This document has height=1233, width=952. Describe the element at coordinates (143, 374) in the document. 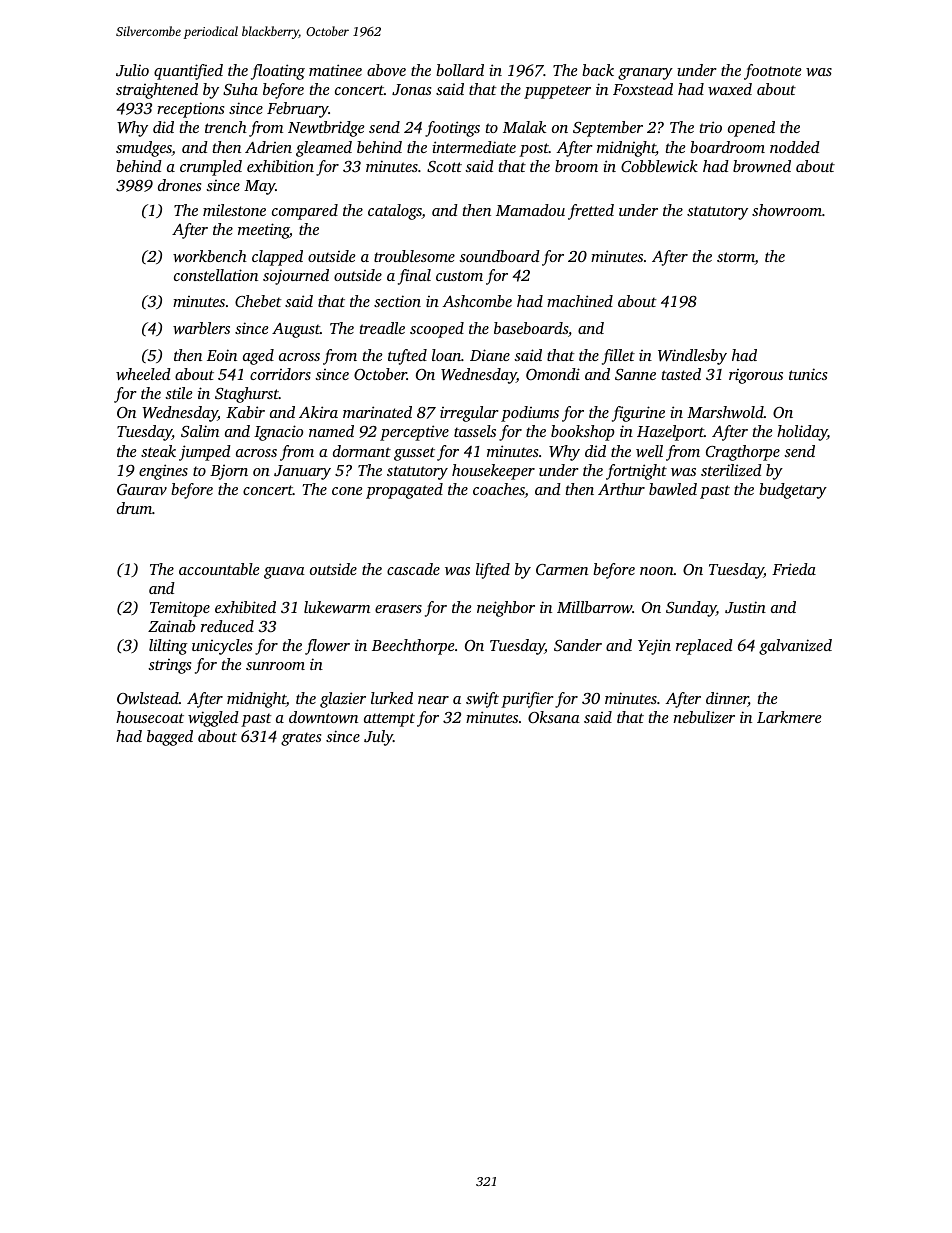

I see `wheeled` at that location.
